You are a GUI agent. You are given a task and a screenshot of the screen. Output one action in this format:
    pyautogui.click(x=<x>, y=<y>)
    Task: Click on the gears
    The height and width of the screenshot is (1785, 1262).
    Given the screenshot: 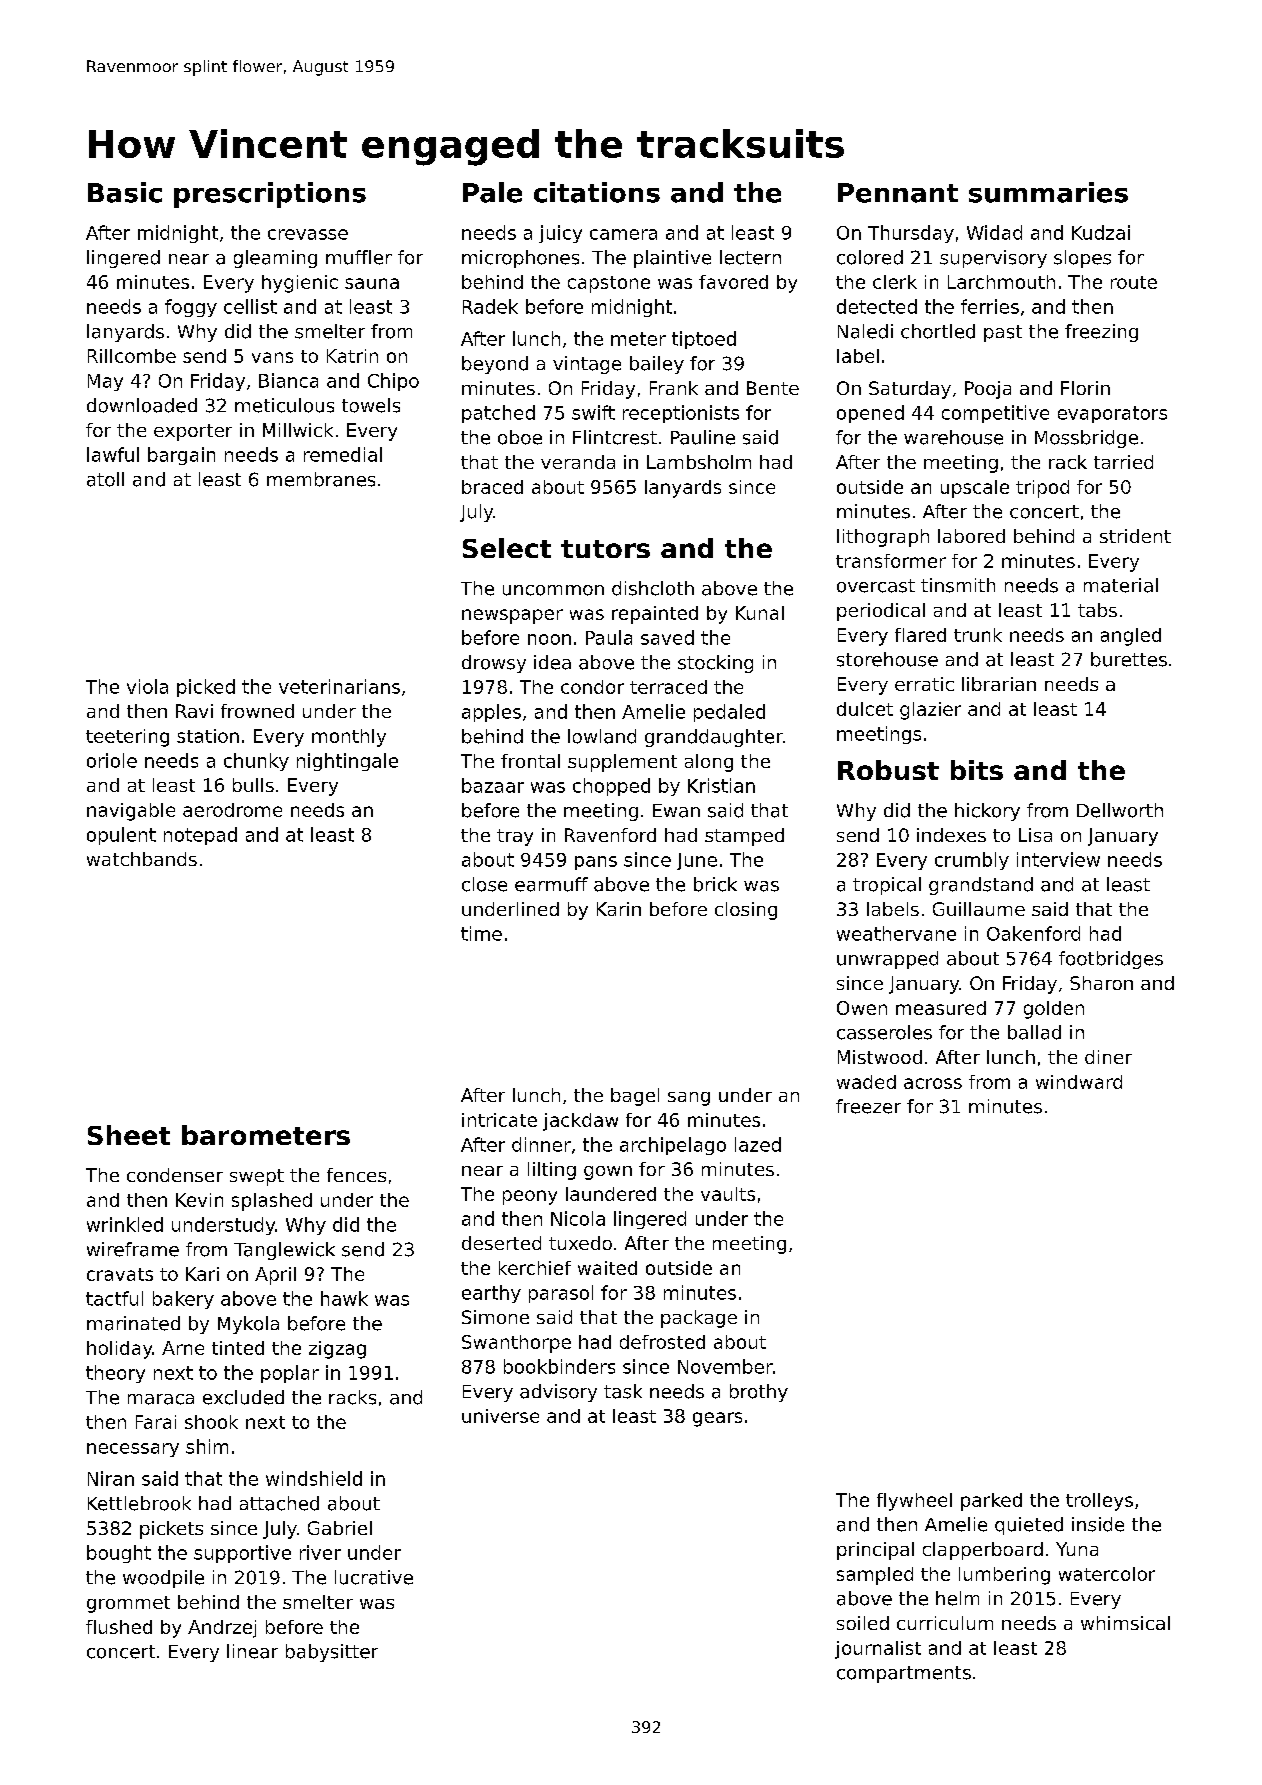 What is the action you would take?
    pyautogui.click(x=717, y=1419)
